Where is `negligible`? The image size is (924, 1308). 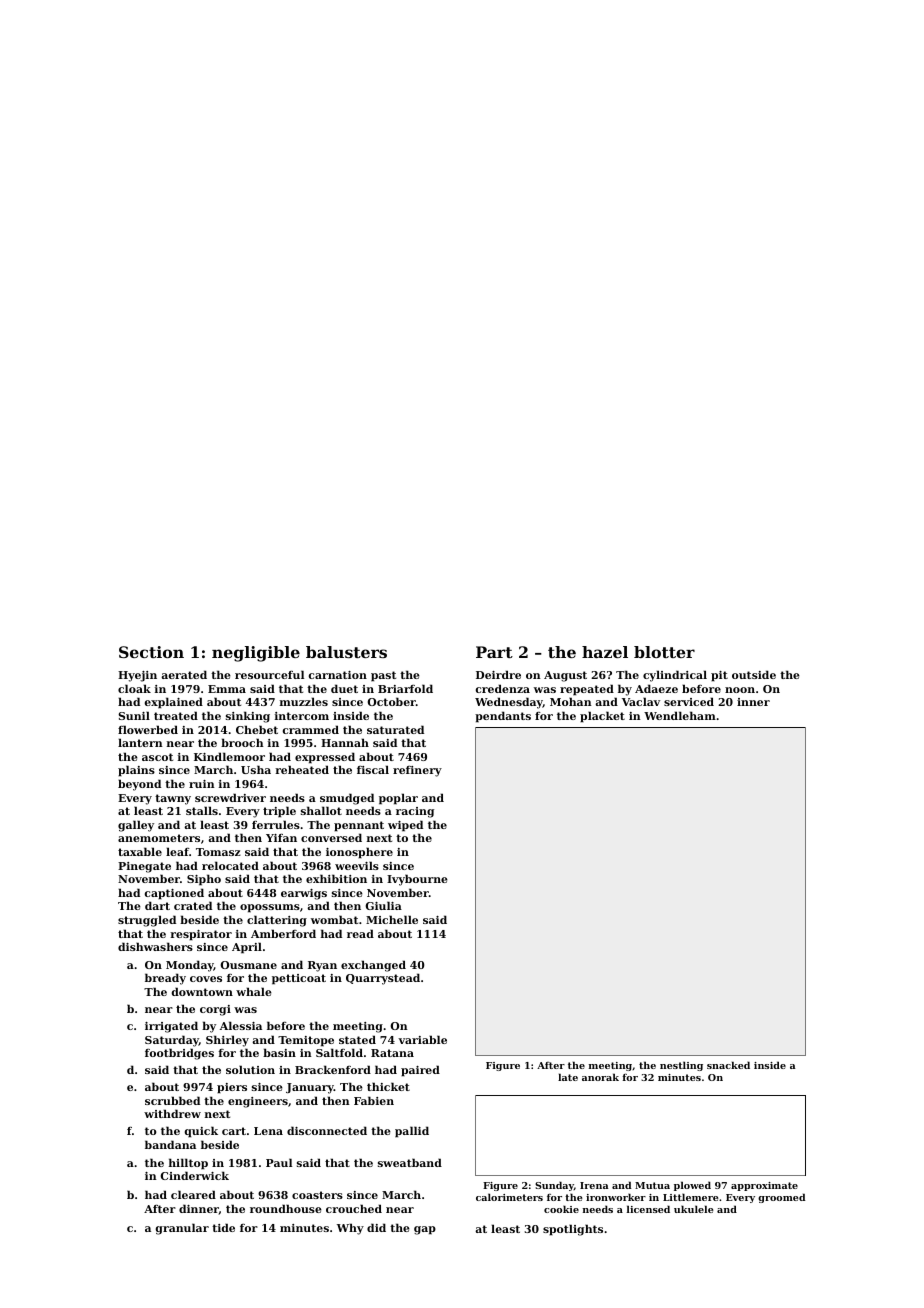 negligible is located at coordinates (256, 654).
